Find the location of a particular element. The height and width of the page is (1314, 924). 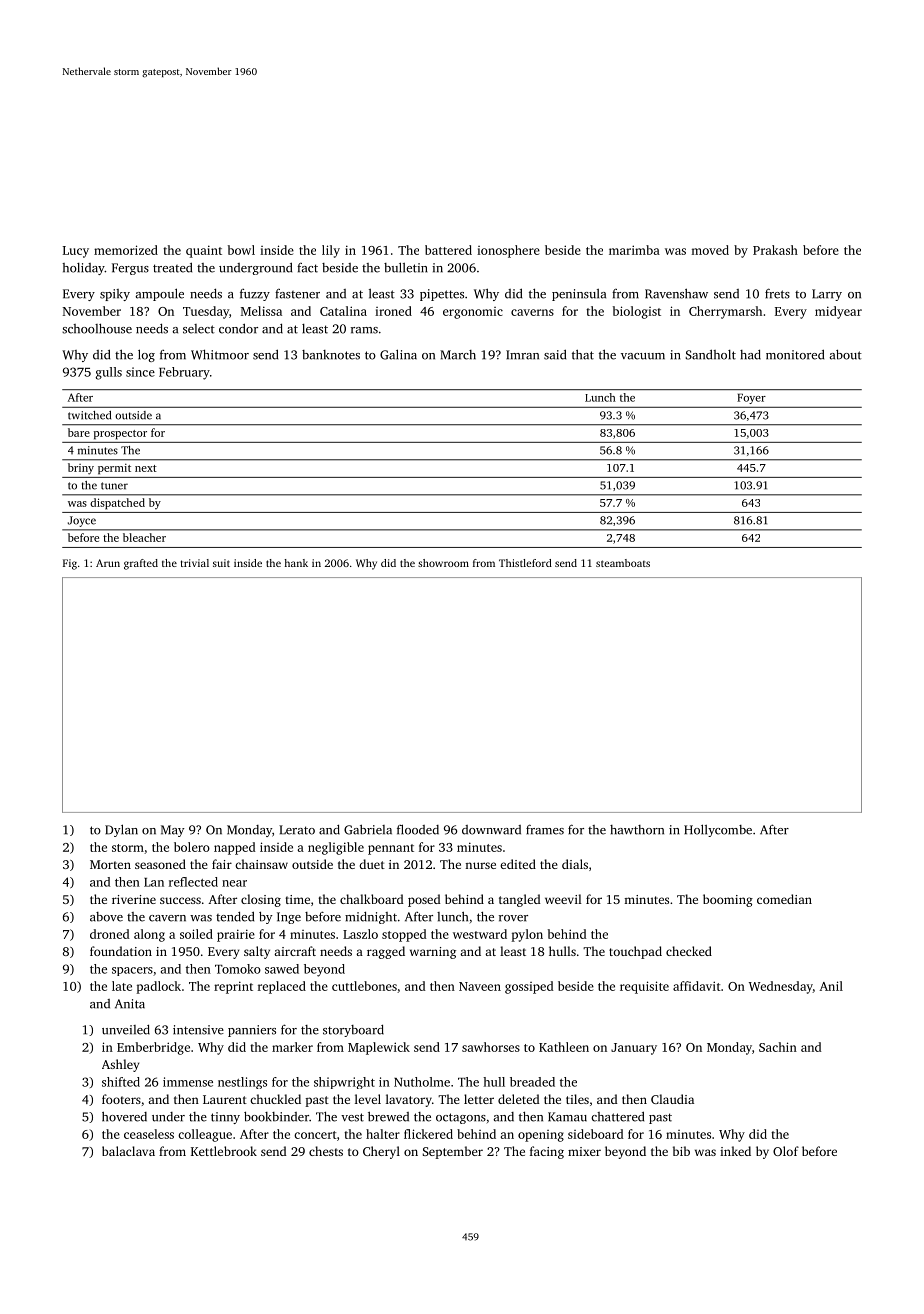

replaced is located at coordinates (282, 987).
